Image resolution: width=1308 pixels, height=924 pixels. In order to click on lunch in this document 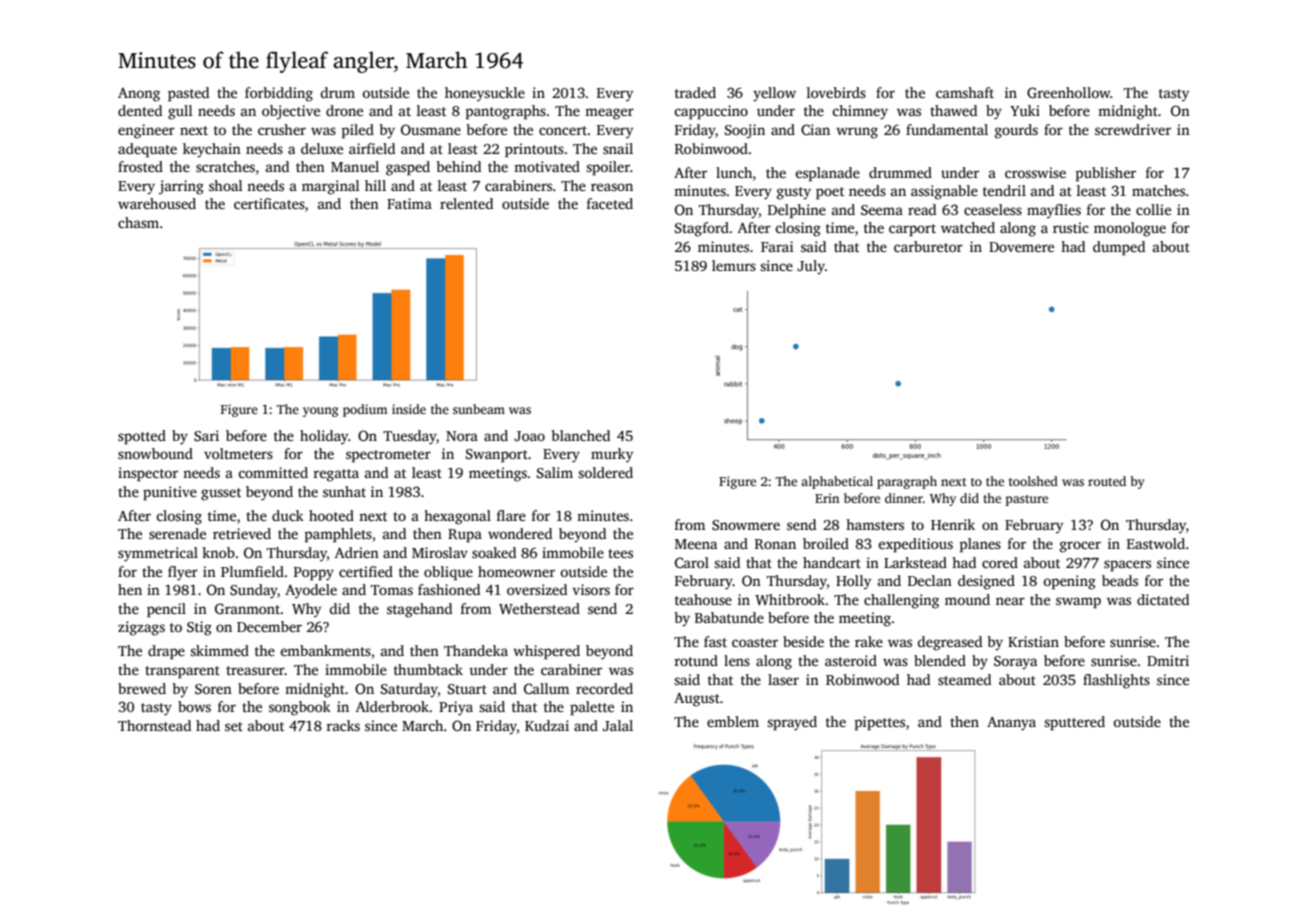, I will do `click(734, 172)`.
